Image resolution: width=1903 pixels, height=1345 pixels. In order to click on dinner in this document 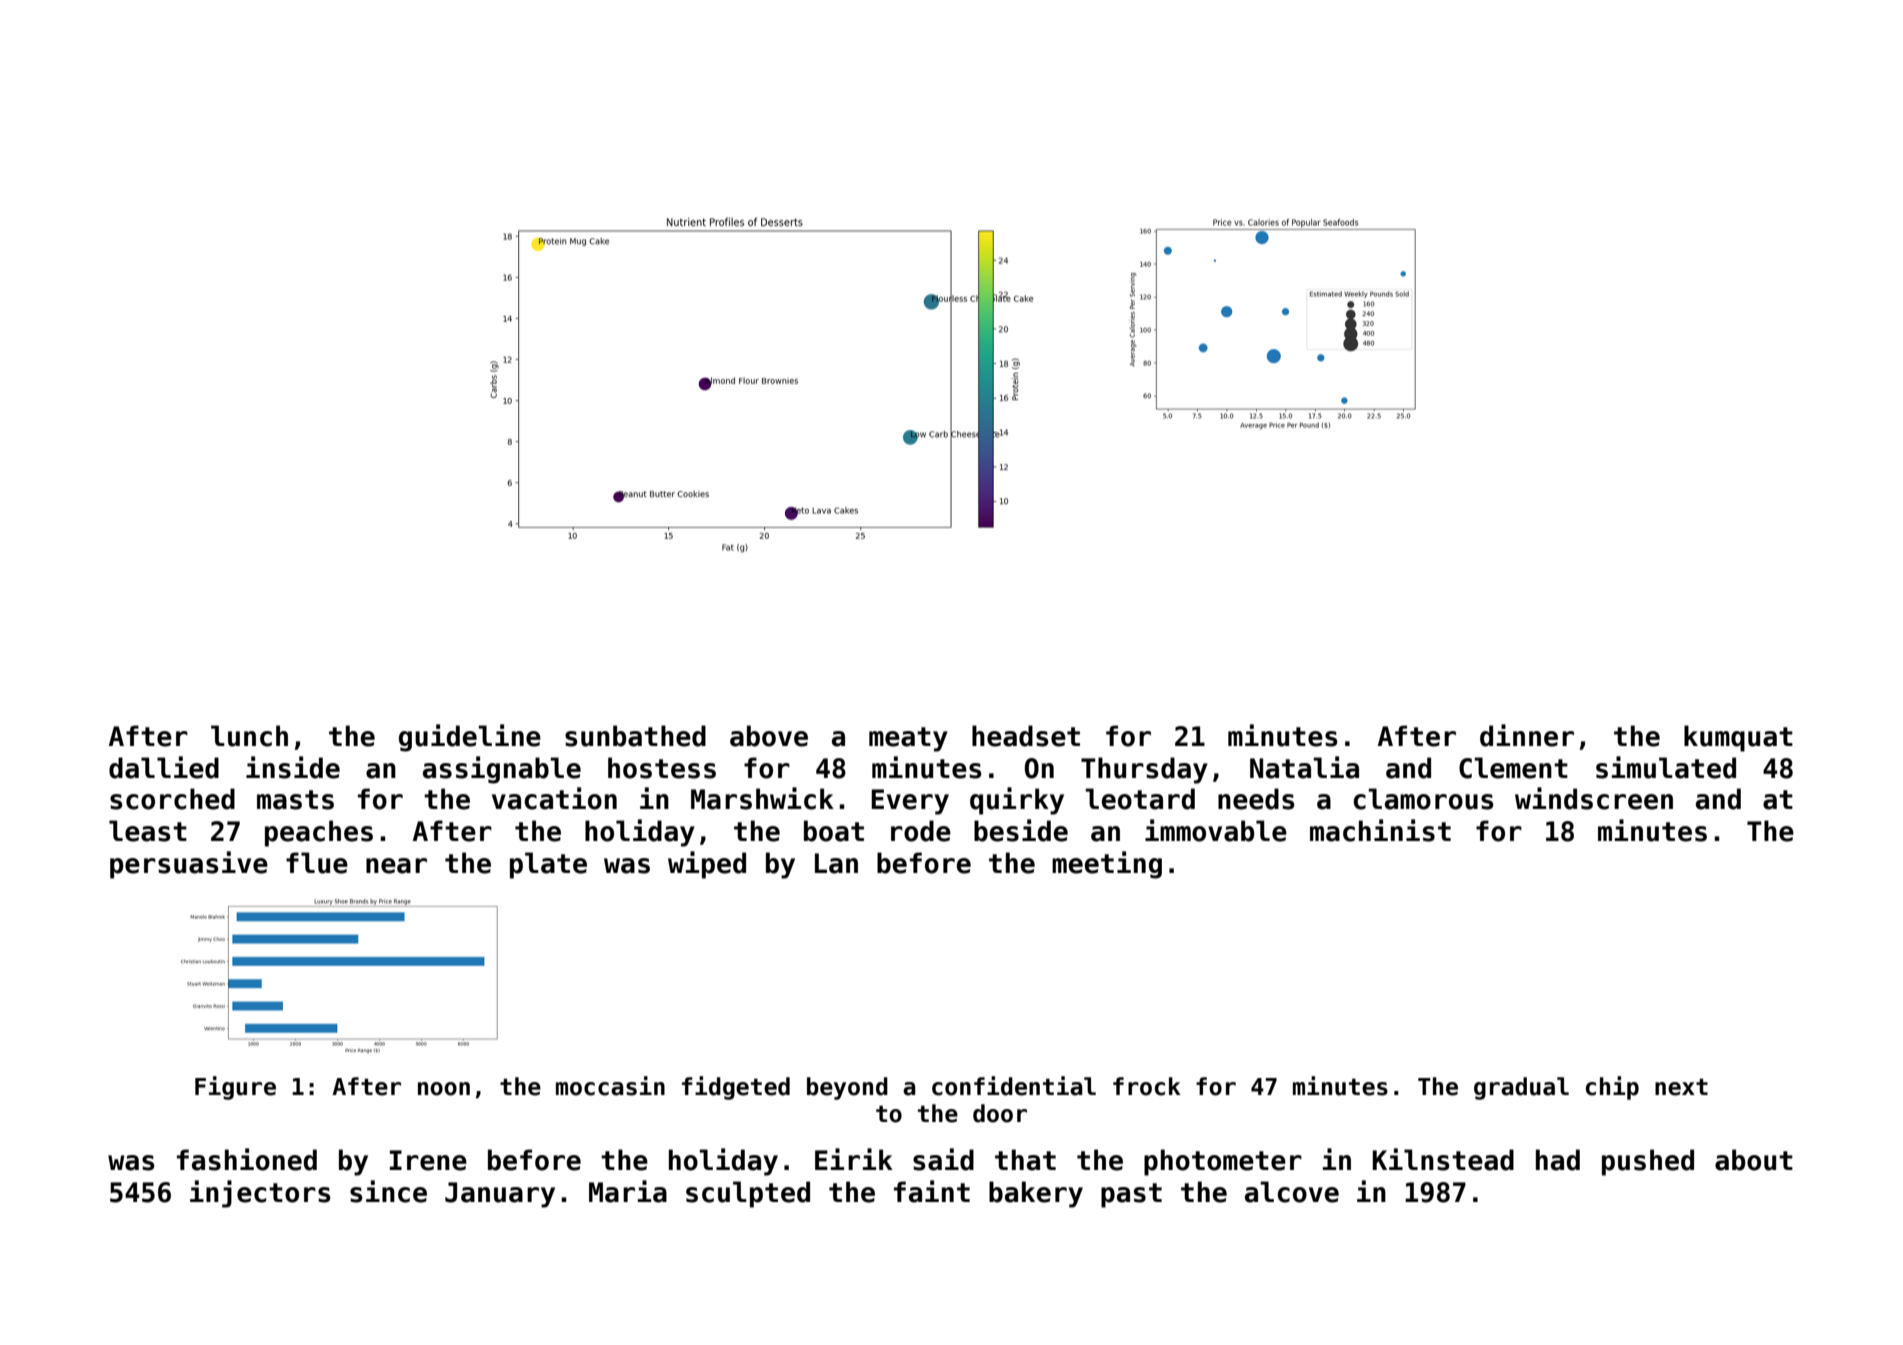, I will do `click(1527, 735)`.
